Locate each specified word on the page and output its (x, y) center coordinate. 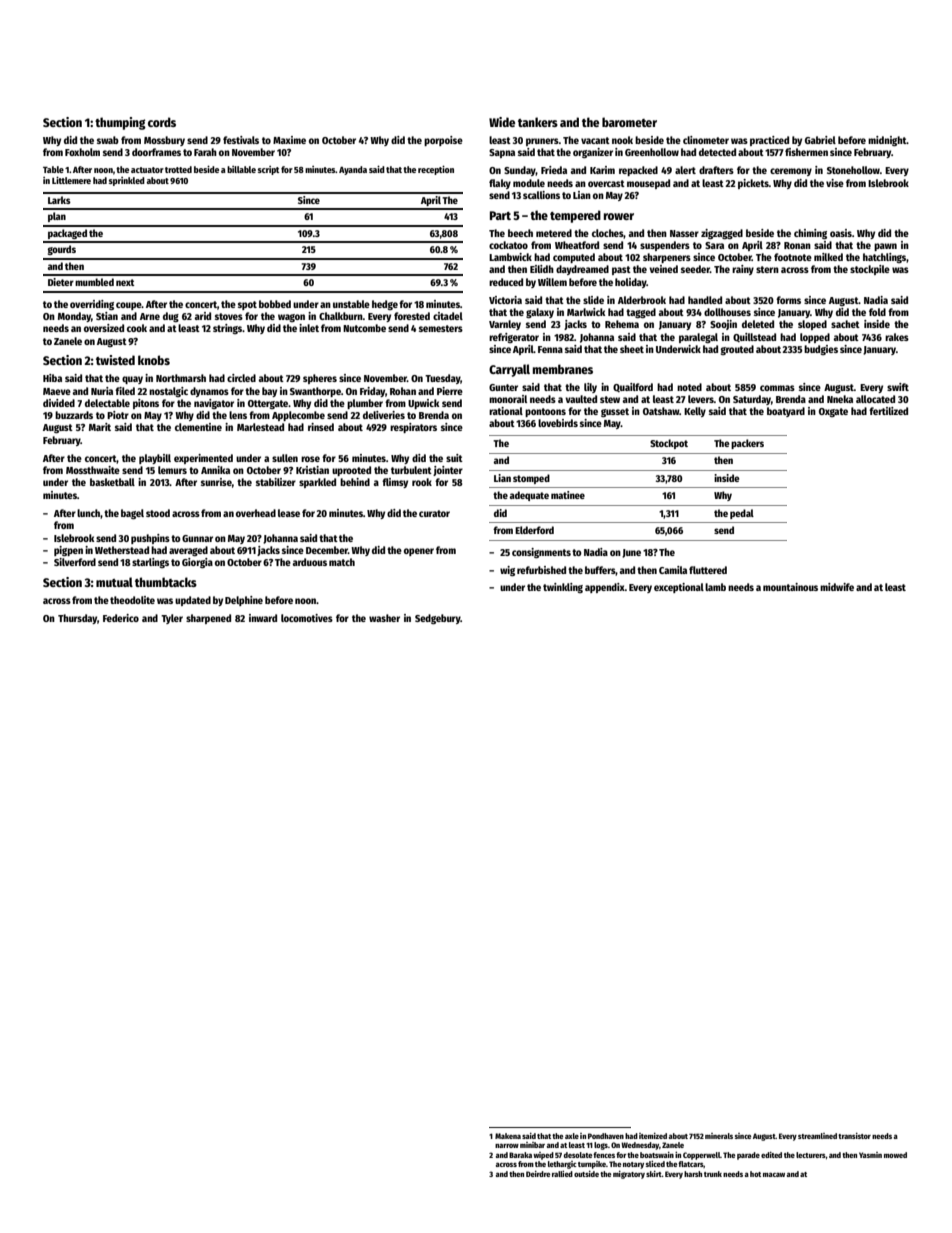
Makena (508, 1136)
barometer (629, 122)
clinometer (706, 140)
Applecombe (298, 416)
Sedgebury (438, 619)
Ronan (797, 245)
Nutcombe (364, 328)
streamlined (817, 1136)
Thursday (77, 619)
